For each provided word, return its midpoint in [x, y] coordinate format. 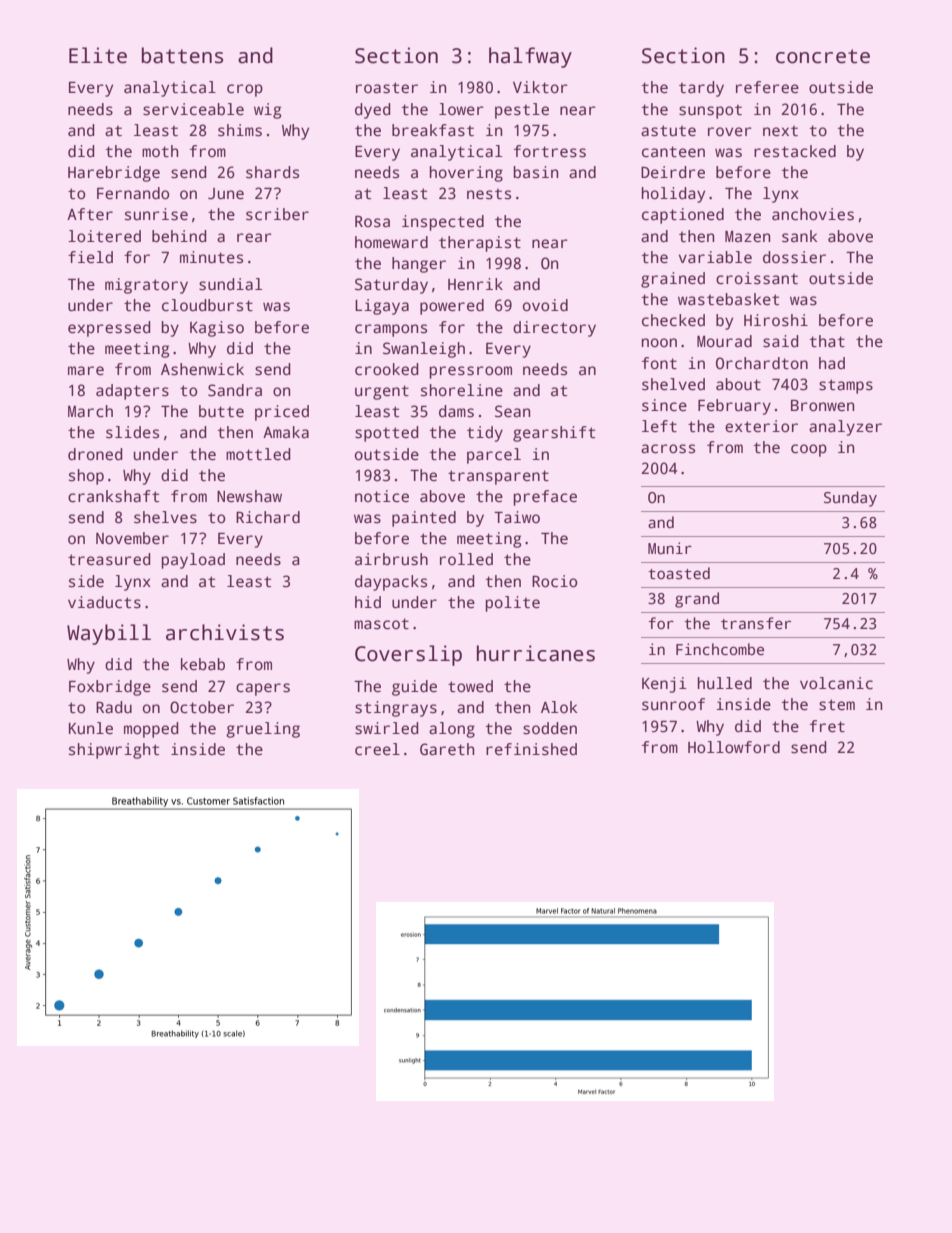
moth [160, 151]
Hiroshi [776, 320]
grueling [263, 730]
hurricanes [536, 653]
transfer [756, 623]
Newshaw [249, 496]
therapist [480, 244]
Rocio [554, 581]
